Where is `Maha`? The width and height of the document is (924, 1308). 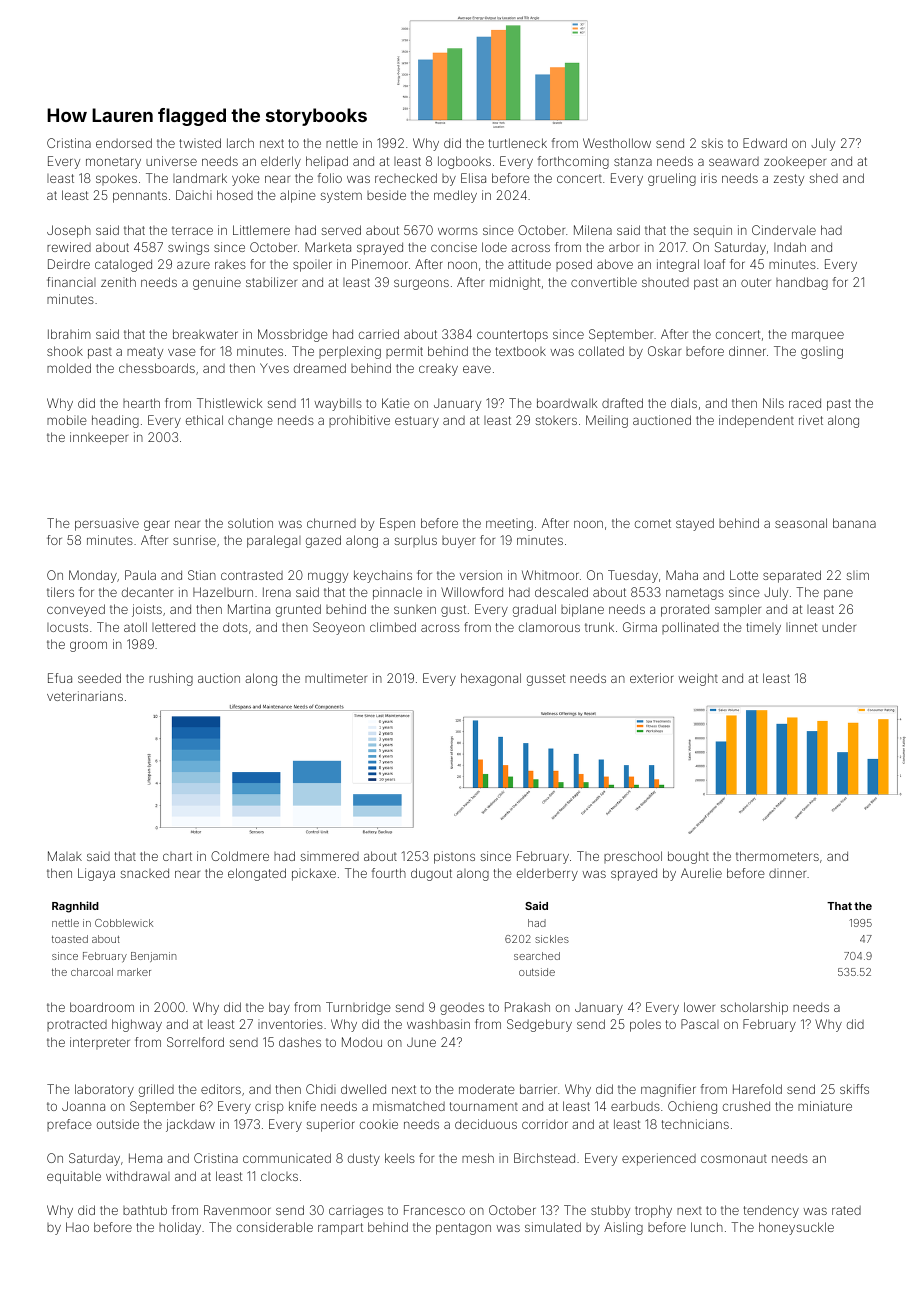
Maha is located at coordinates (682, 575).
